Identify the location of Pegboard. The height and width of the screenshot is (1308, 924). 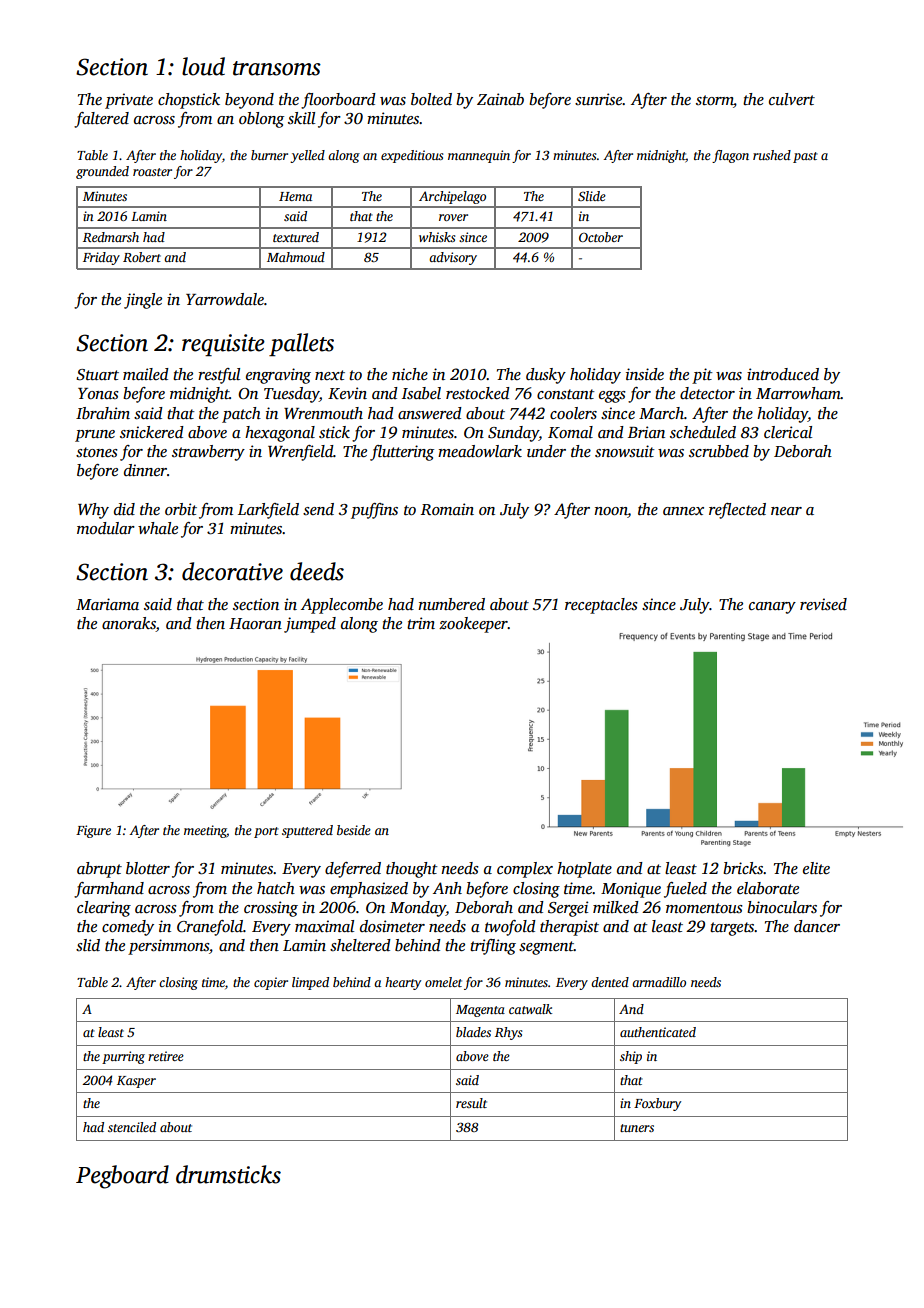
(122, 1177).
